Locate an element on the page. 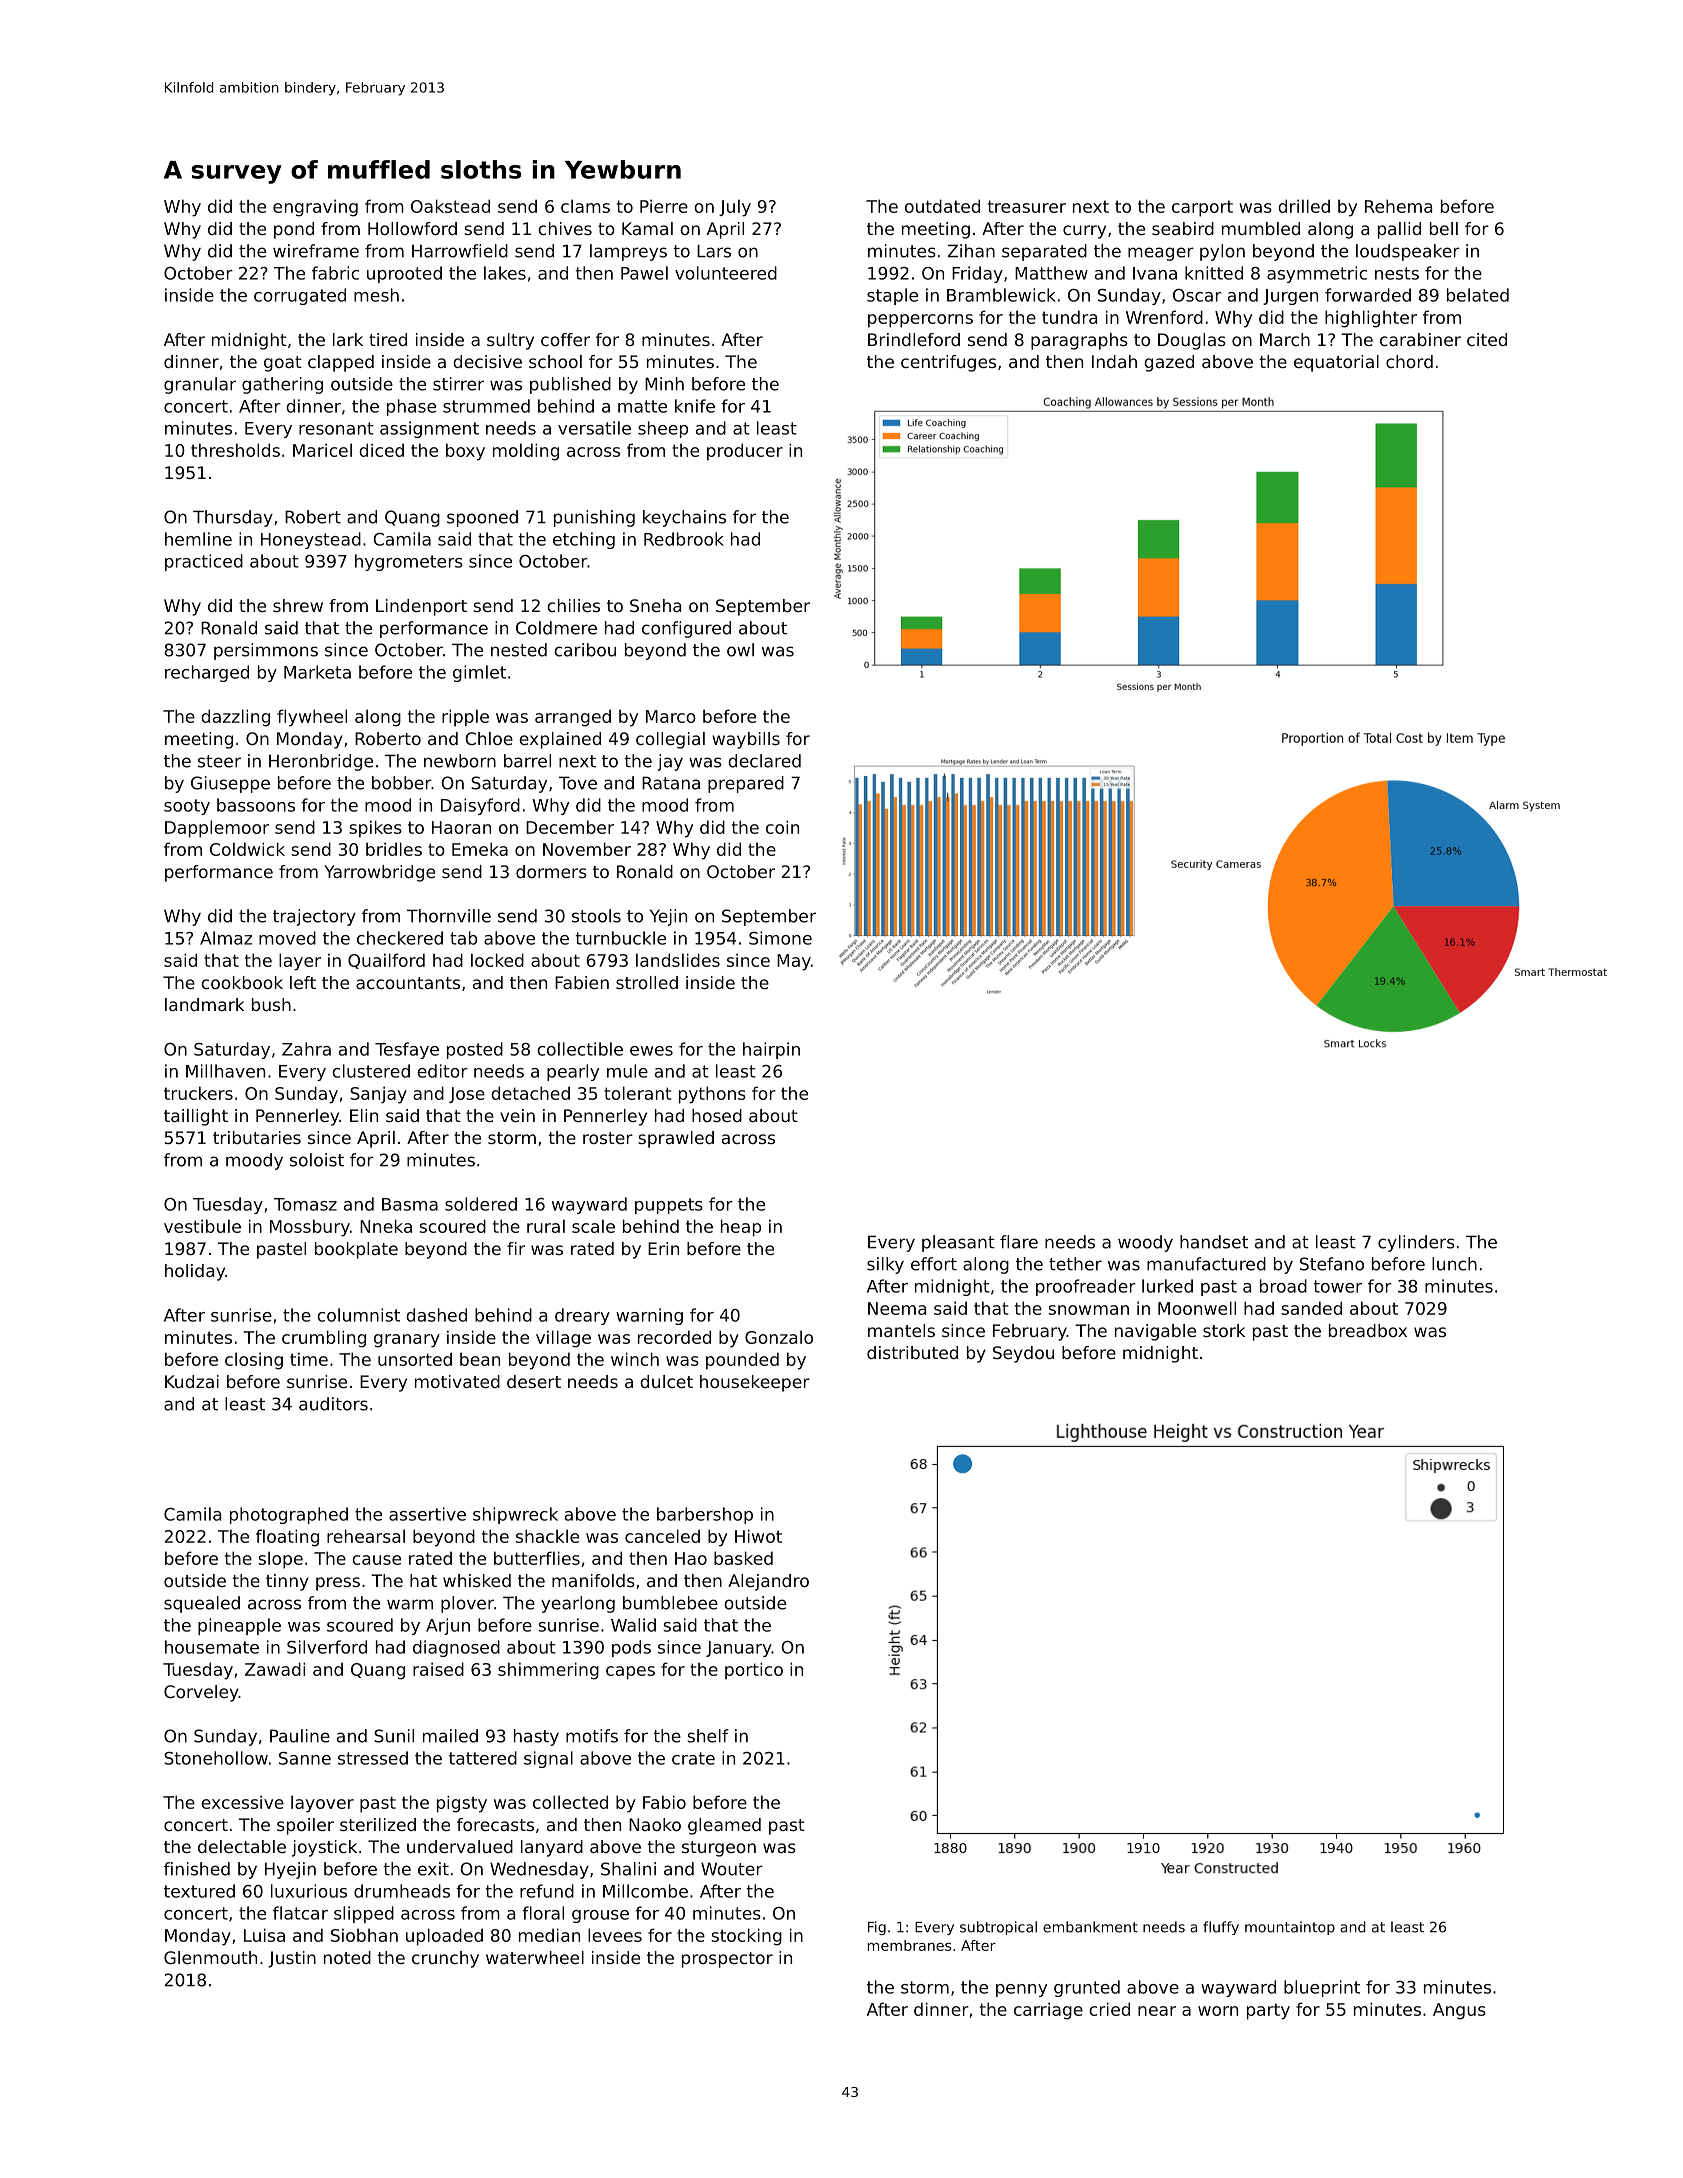 The image size is (1683, 2178). granular is located at coordinates (200, 385).
